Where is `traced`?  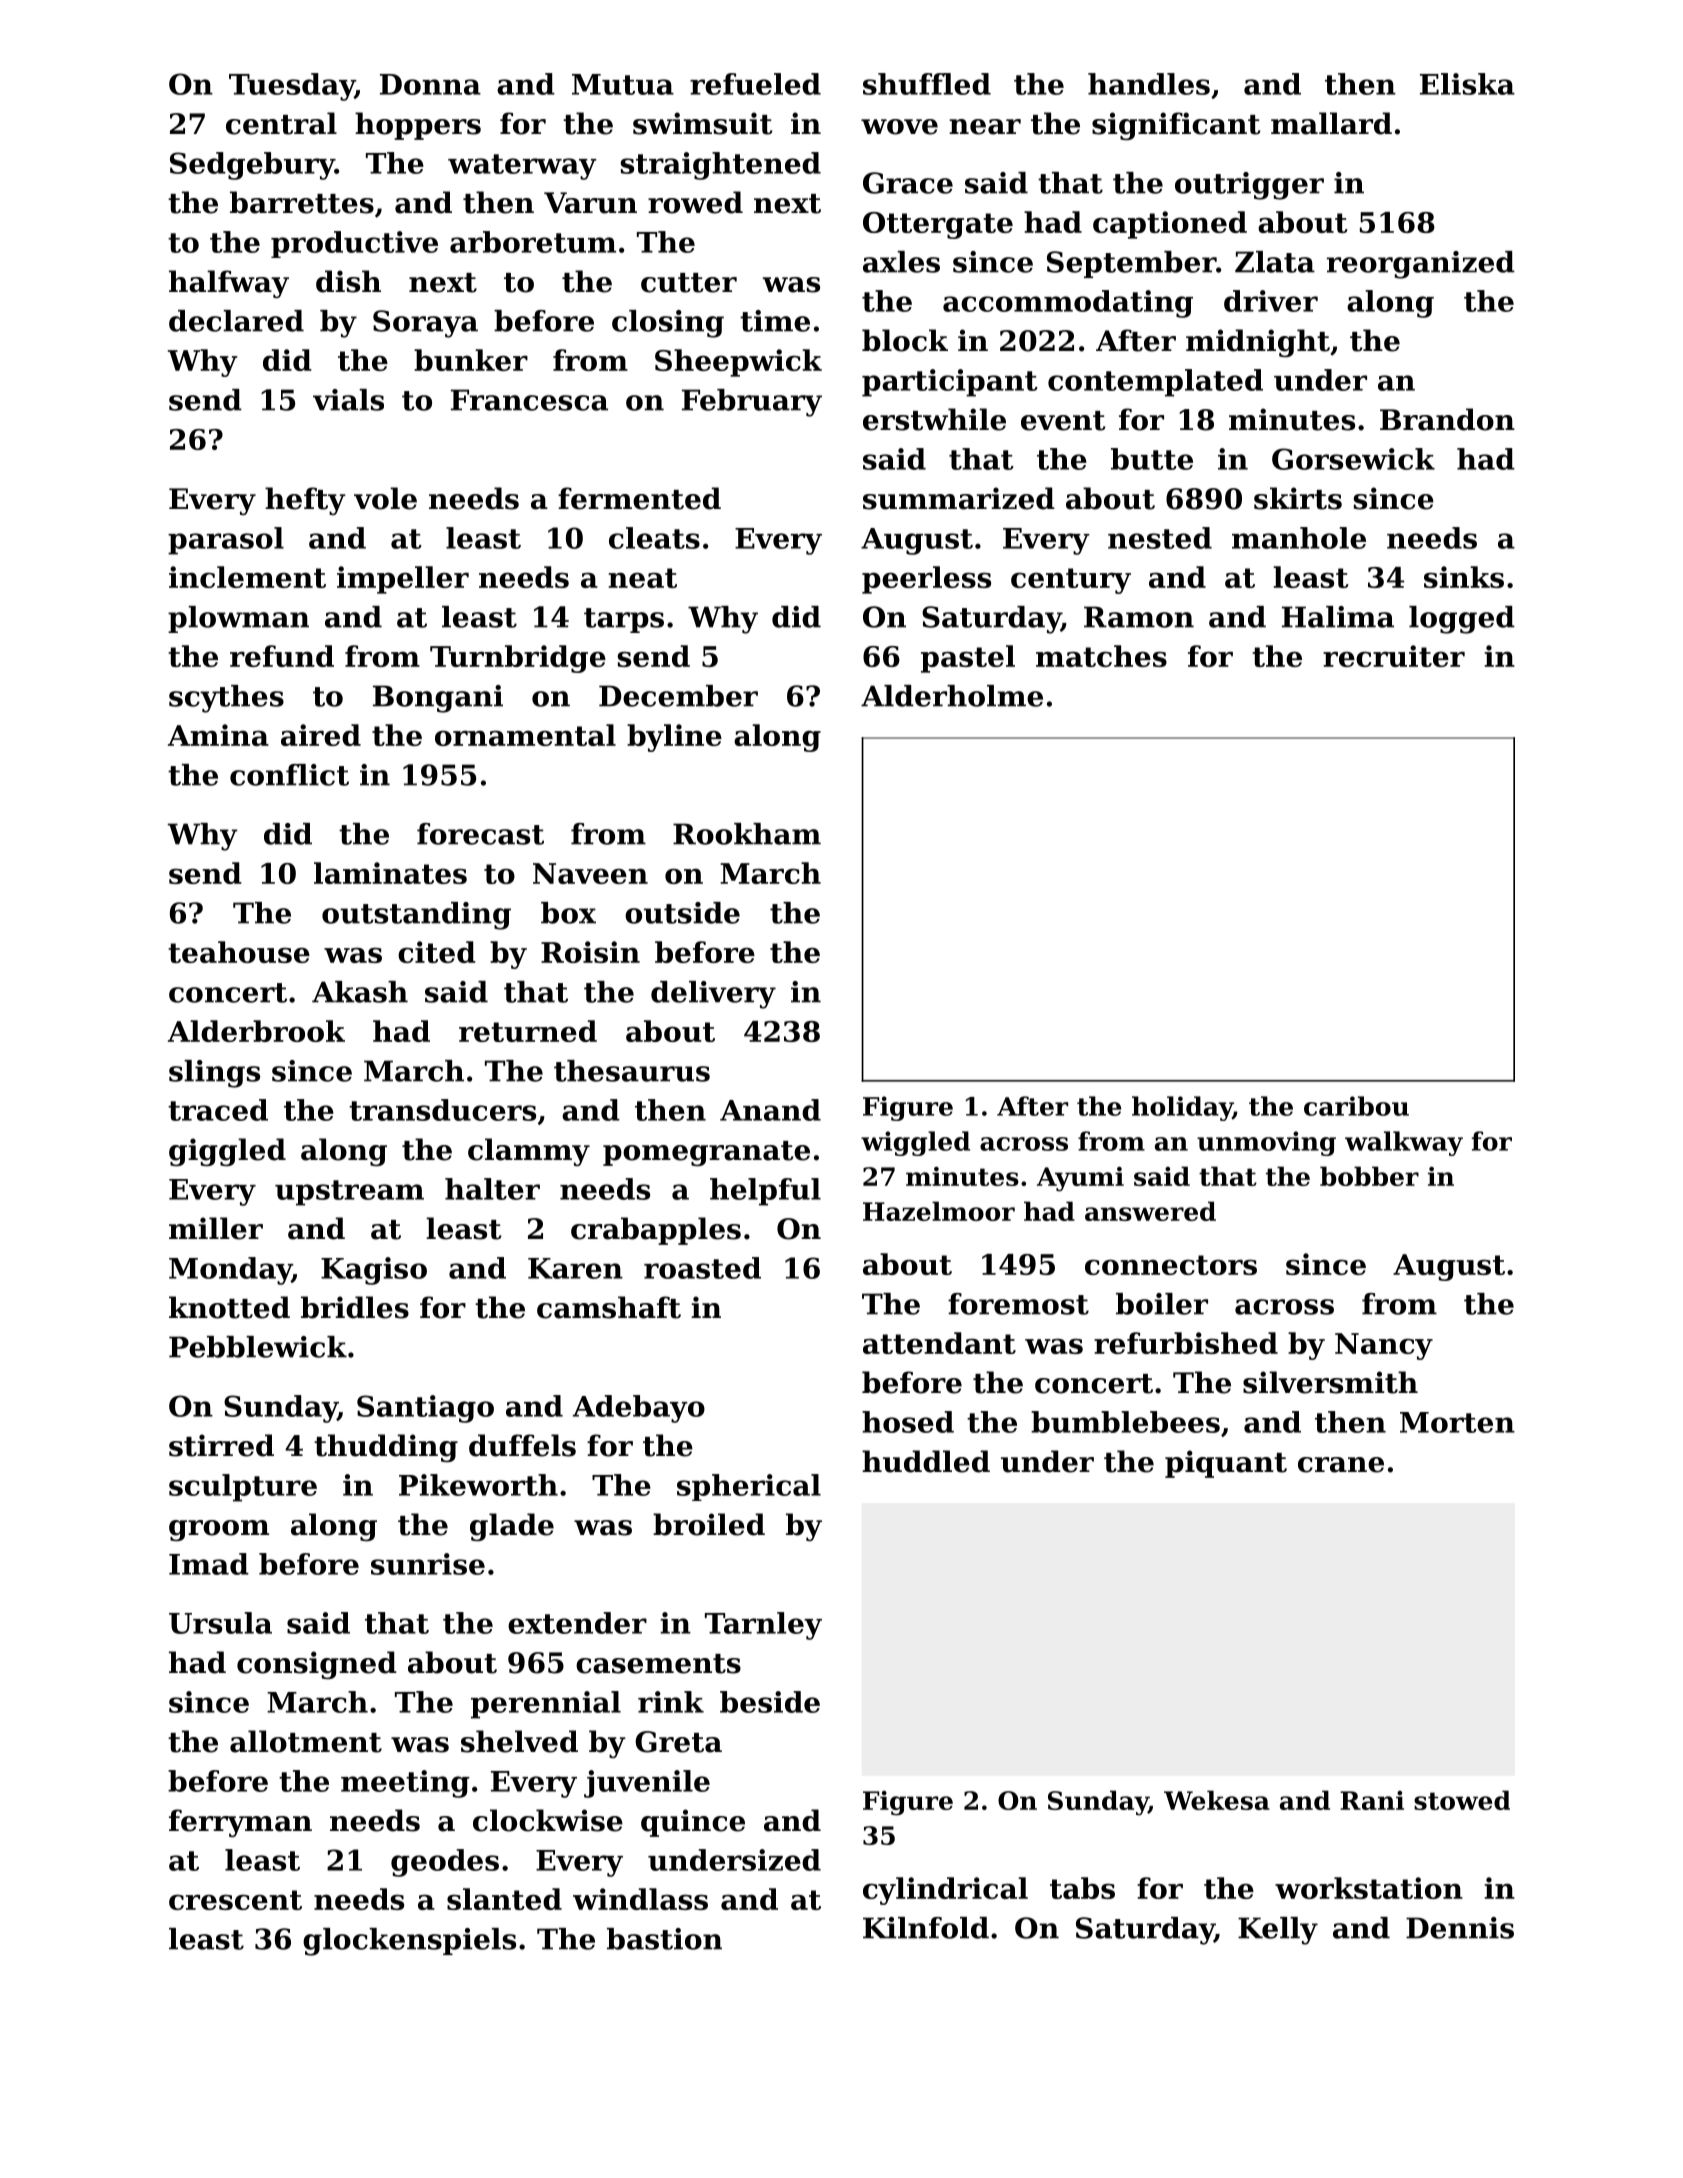 traced is located at coordinates (218, 1110).
